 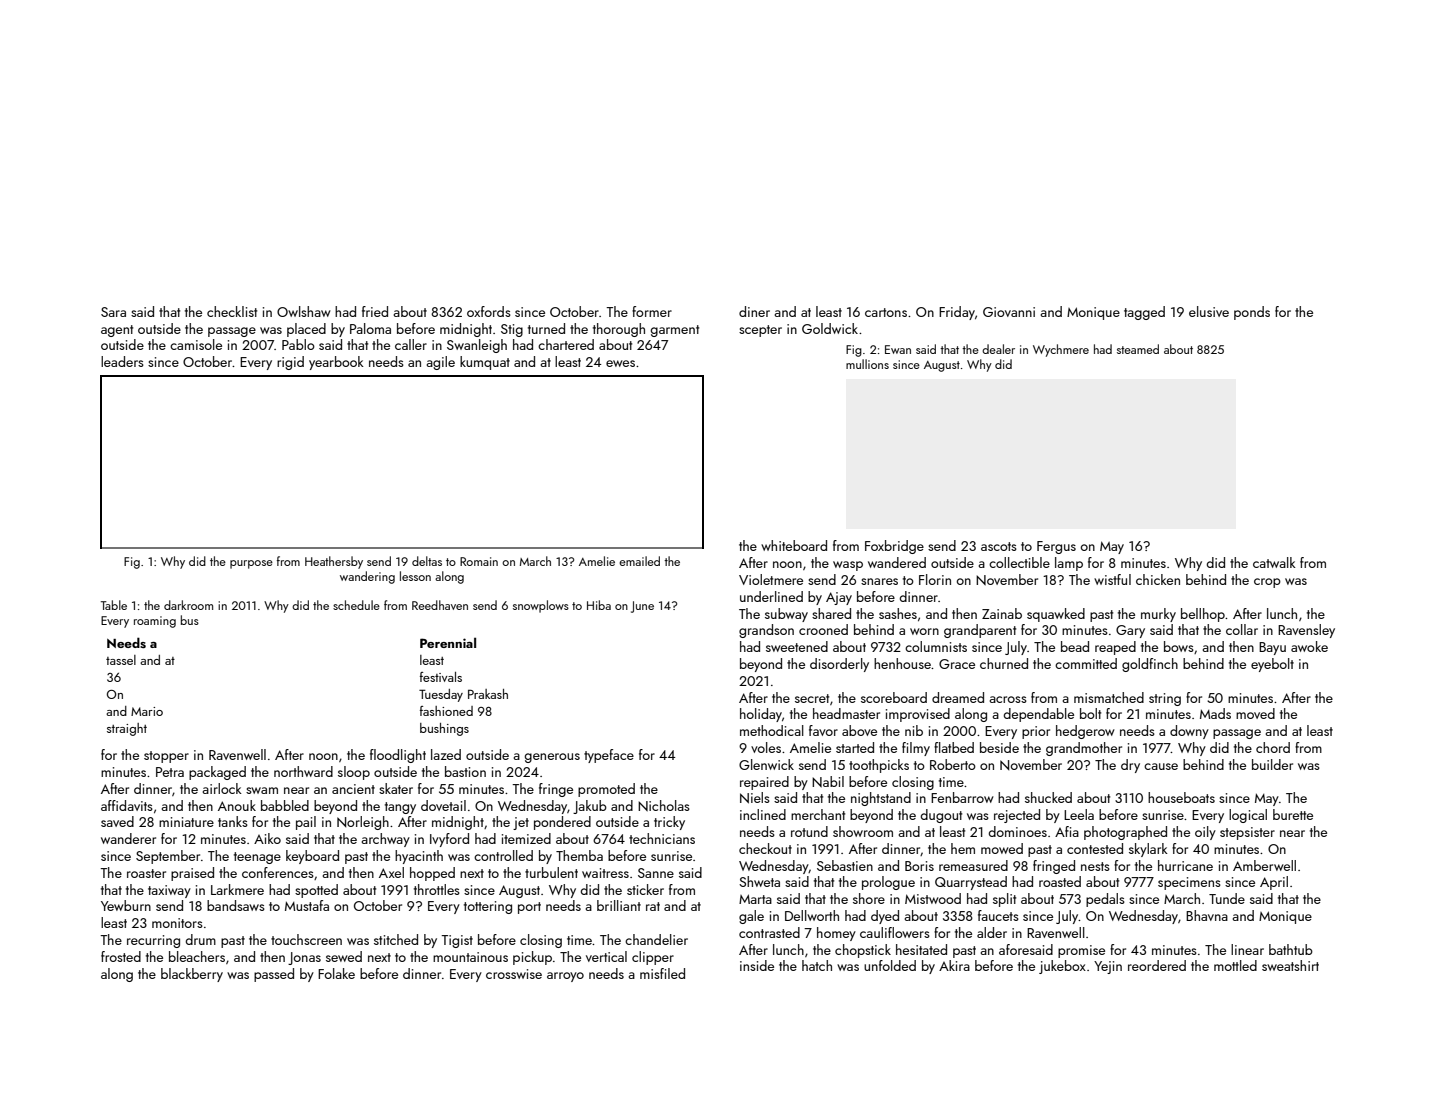 I want to click on grandson, so click(x=766, y=631).
